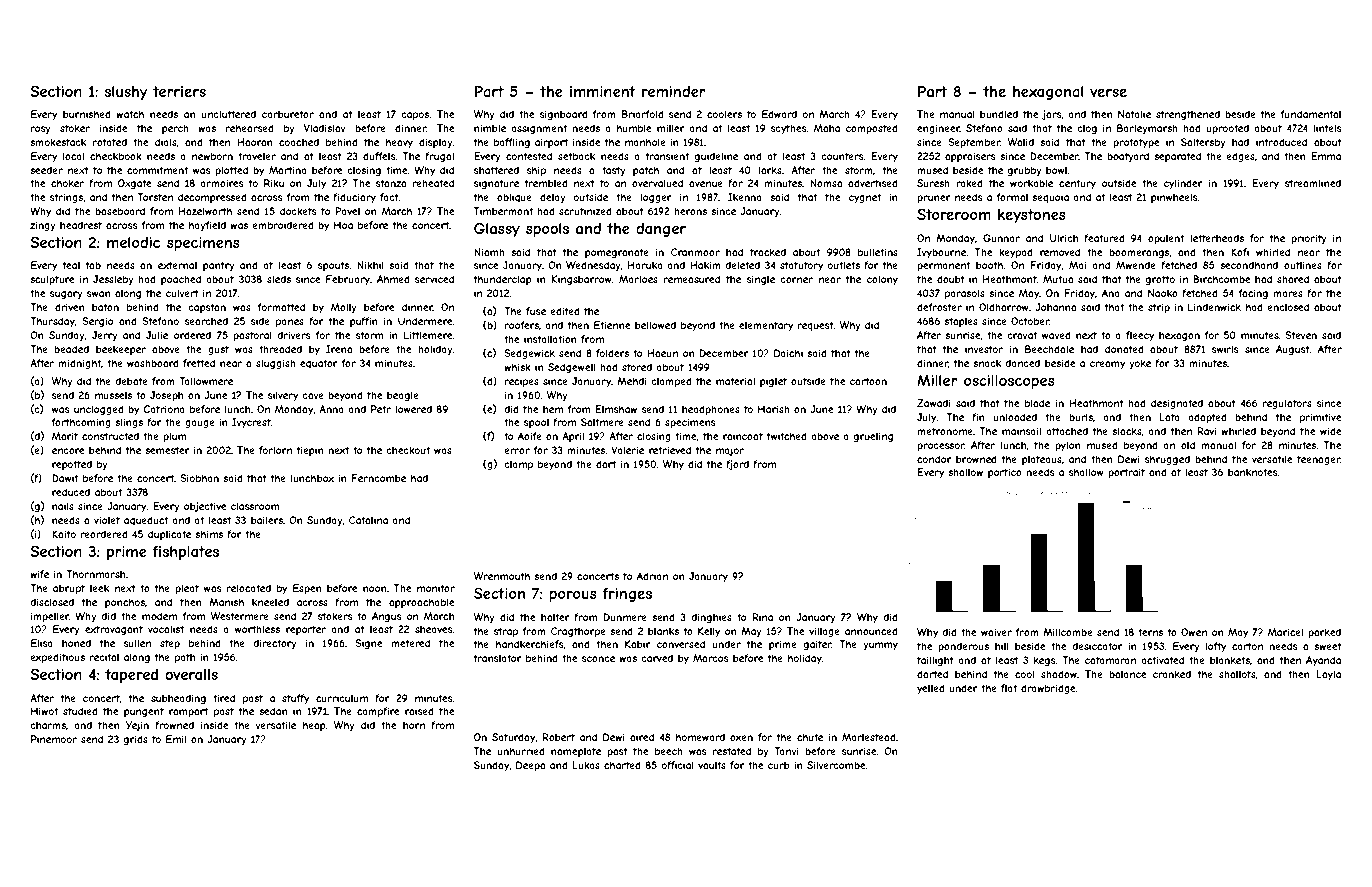  What do you see at coordinates (1015, 417) in the screenshot?
I see `unloaded` at bounding box center [1015, 417].
